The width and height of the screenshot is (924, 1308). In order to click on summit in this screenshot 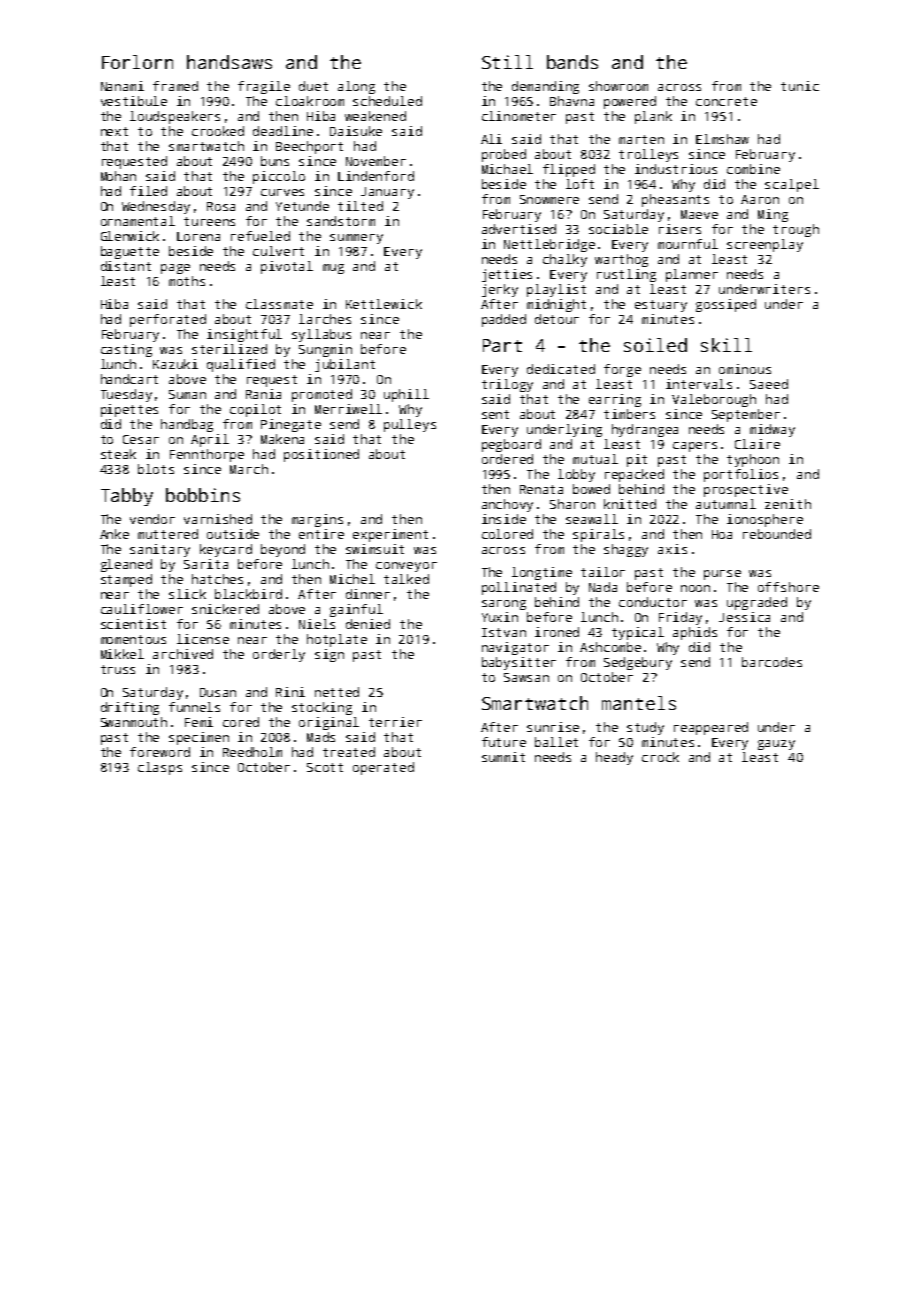, I will do `click(503, 757)`.
